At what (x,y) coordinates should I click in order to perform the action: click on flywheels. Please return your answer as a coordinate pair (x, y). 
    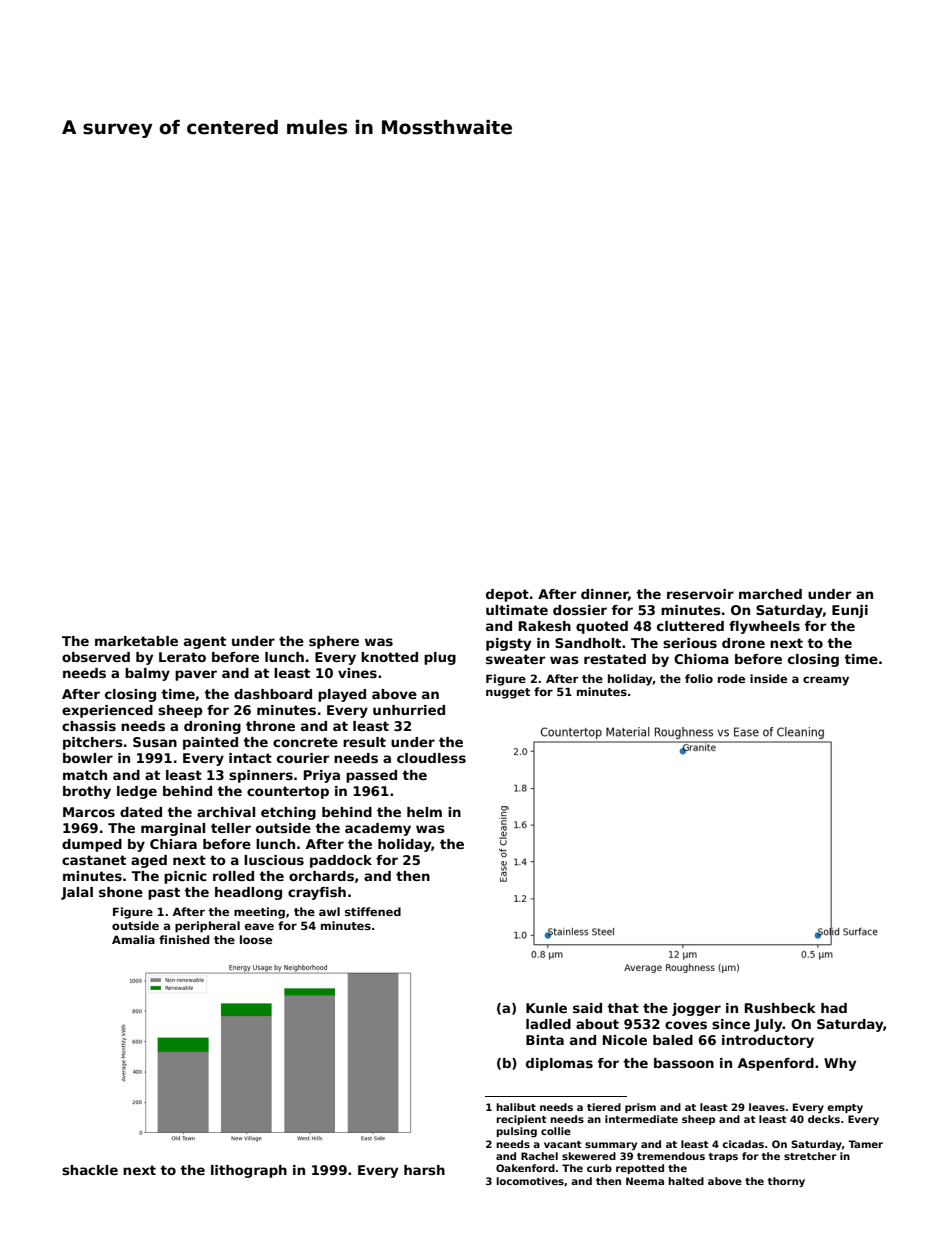
    Looking at the image, I should click on (764, 627).
